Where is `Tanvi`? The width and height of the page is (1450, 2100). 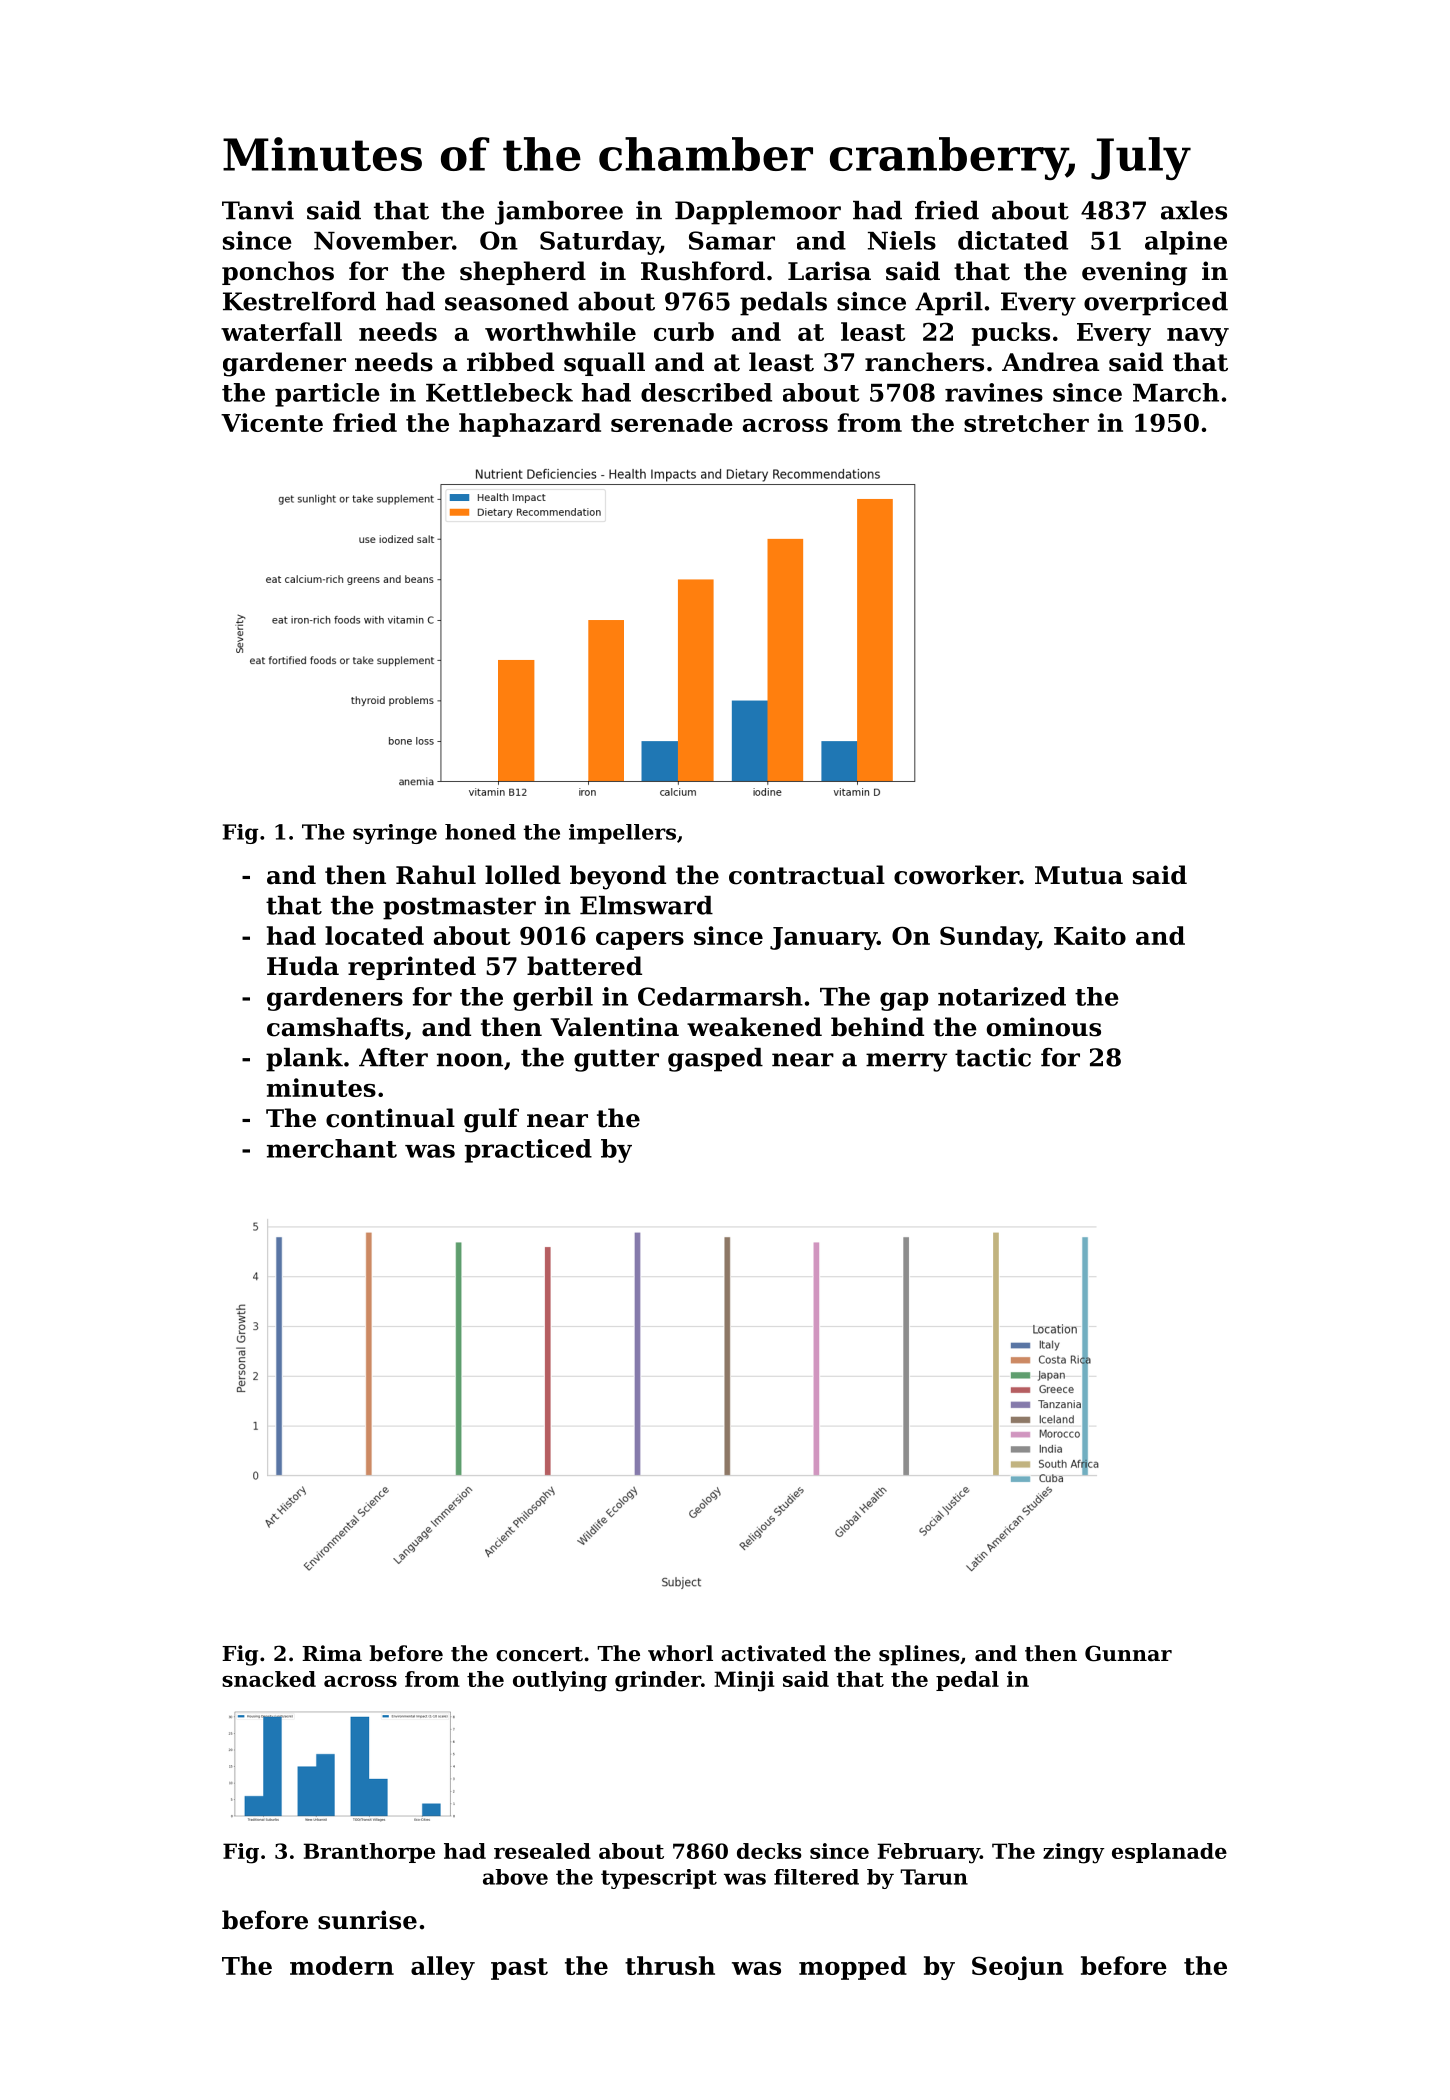 Tanvi is located at coordinates (258, 210).
